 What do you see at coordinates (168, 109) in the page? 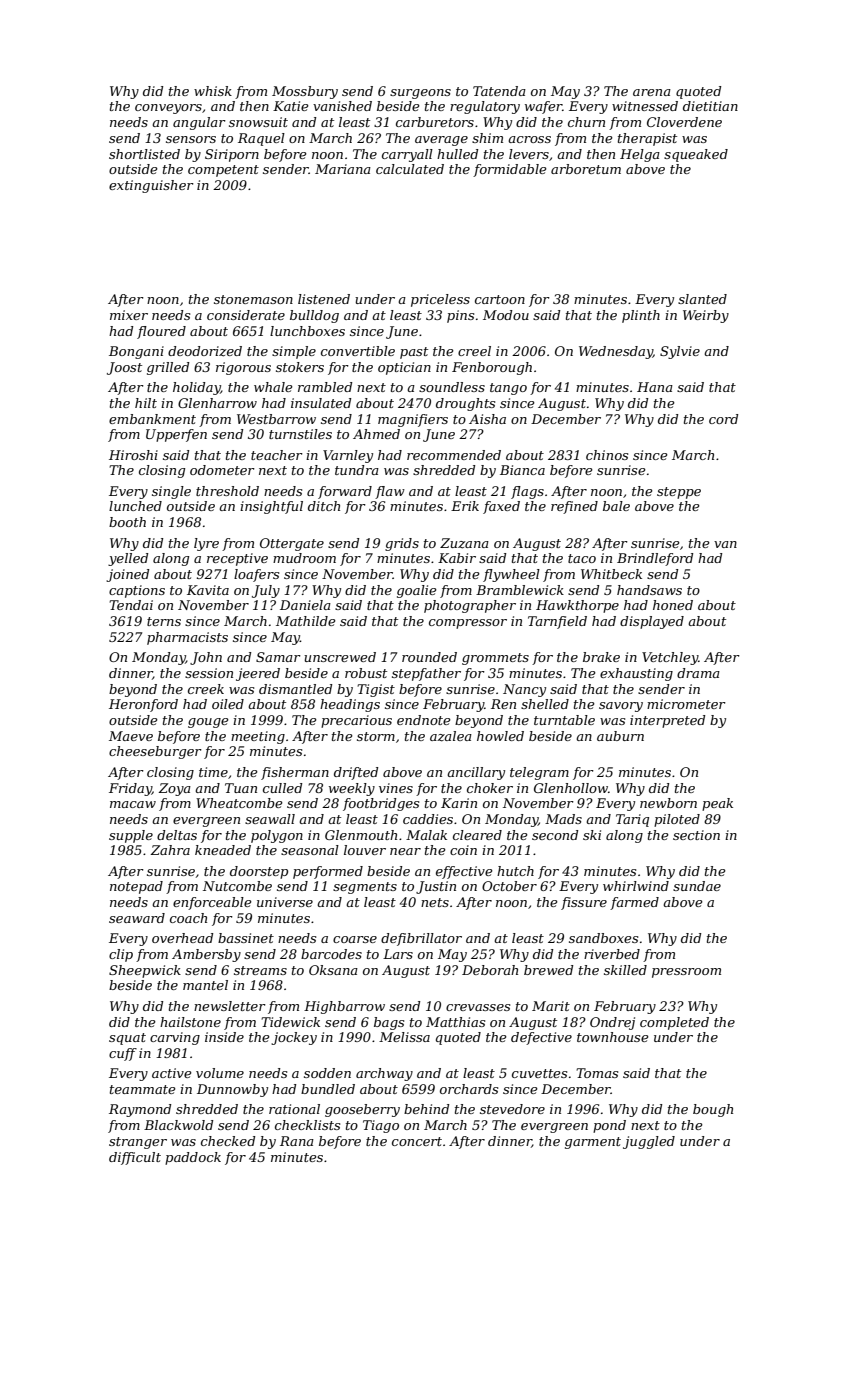
I see `conveyors` at bounding box center [168, 109].
